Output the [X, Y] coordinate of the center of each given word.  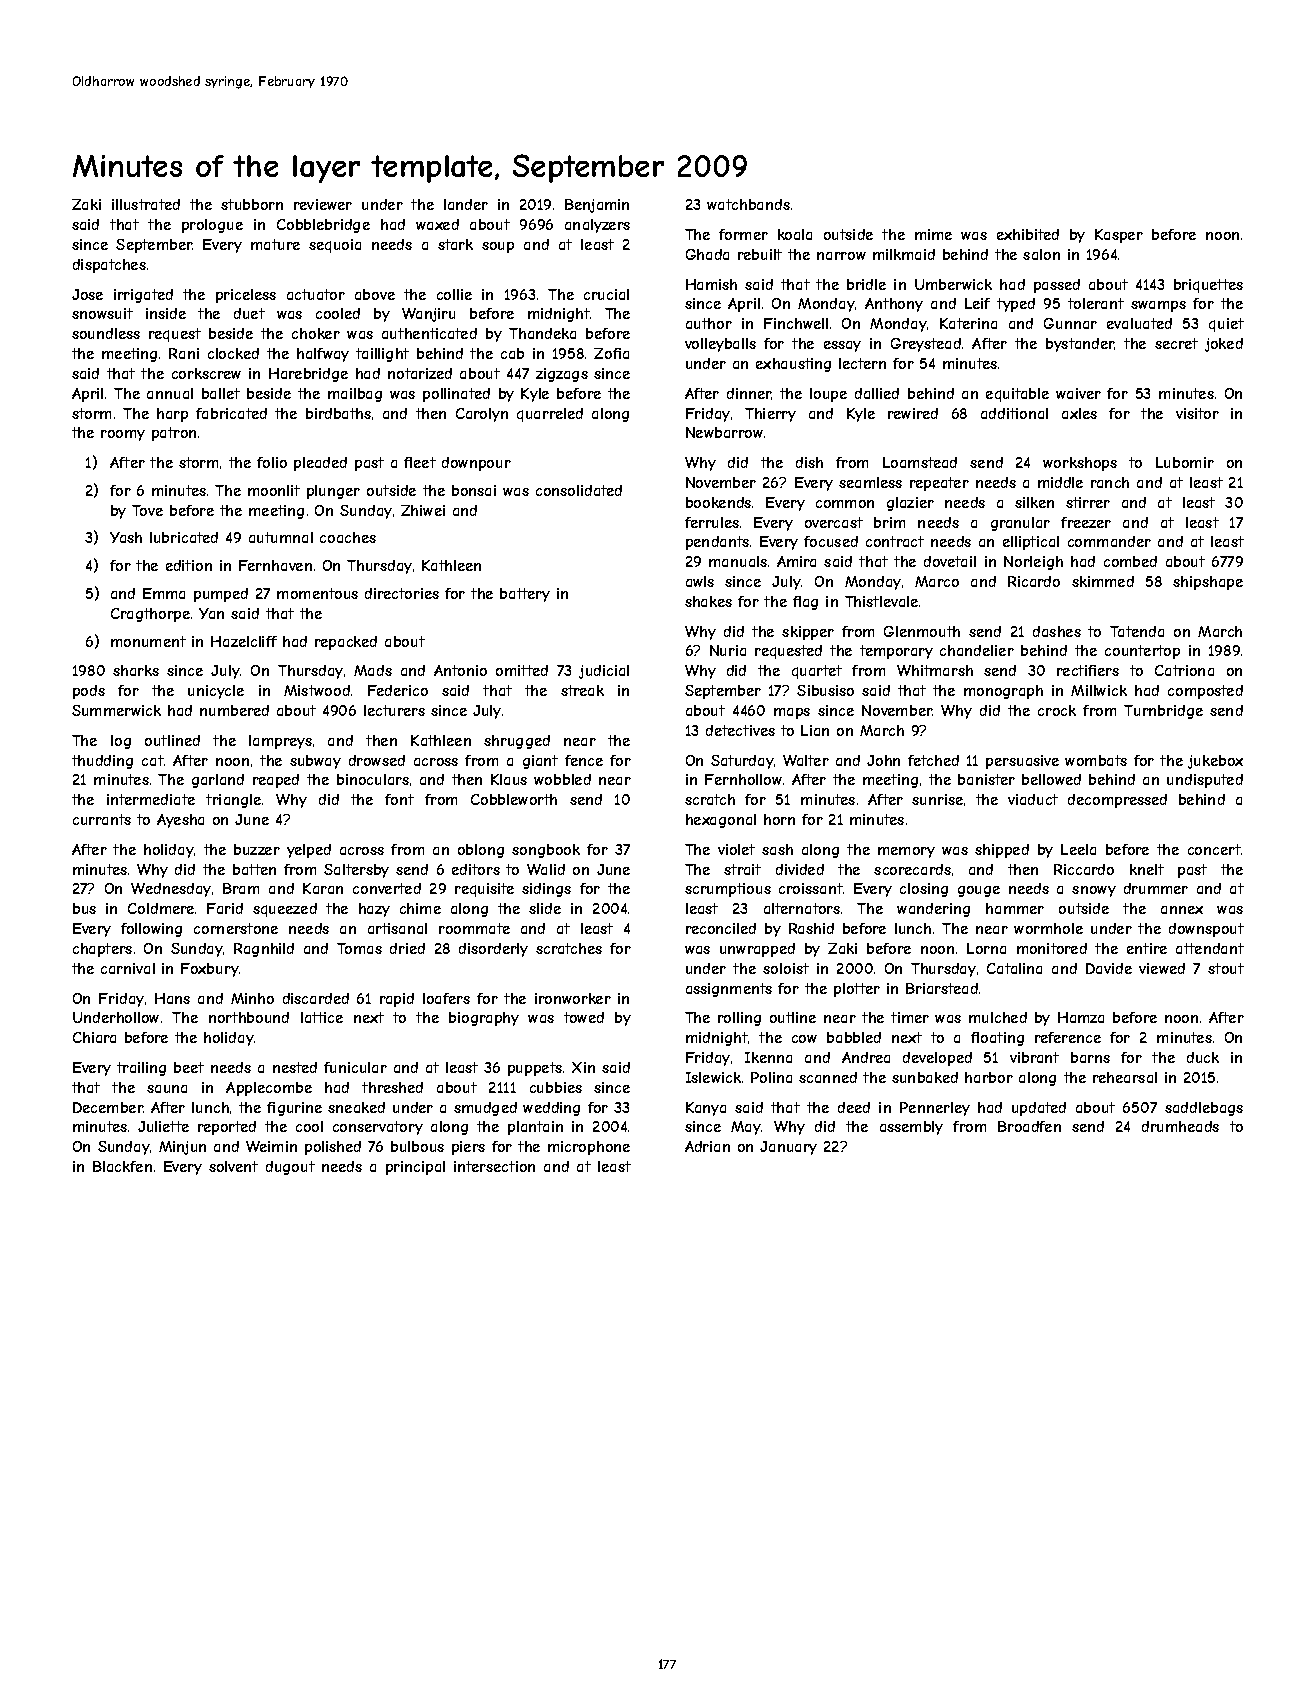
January [788, 1148]
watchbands [748, 204]
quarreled [550, 415]
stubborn [252, 204]
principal [415, 1168]
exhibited [1028, 234]
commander [1109, 541]
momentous [317, 593]
